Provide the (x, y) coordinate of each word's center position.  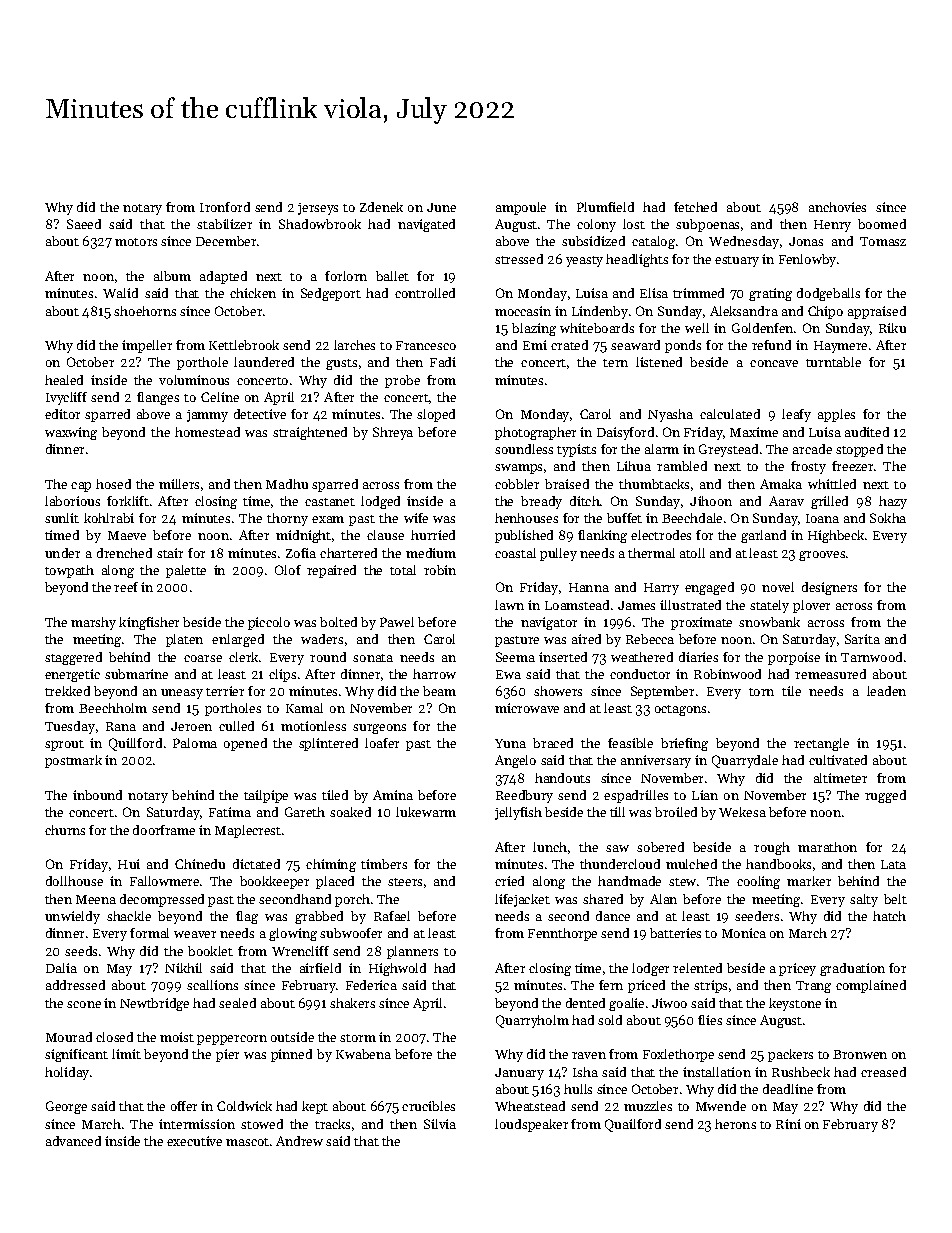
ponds (683, 346)
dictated (256, 864)
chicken (253, 293)
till (617, 812)
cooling (758, 882)
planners (412, 952)
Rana (121, 726)
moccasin (523, 311)
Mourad (69, 1037)
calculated (730, 414)
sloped (436, 415)
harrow (434, 674)
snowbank (769, 622)
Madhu (287, 484)
